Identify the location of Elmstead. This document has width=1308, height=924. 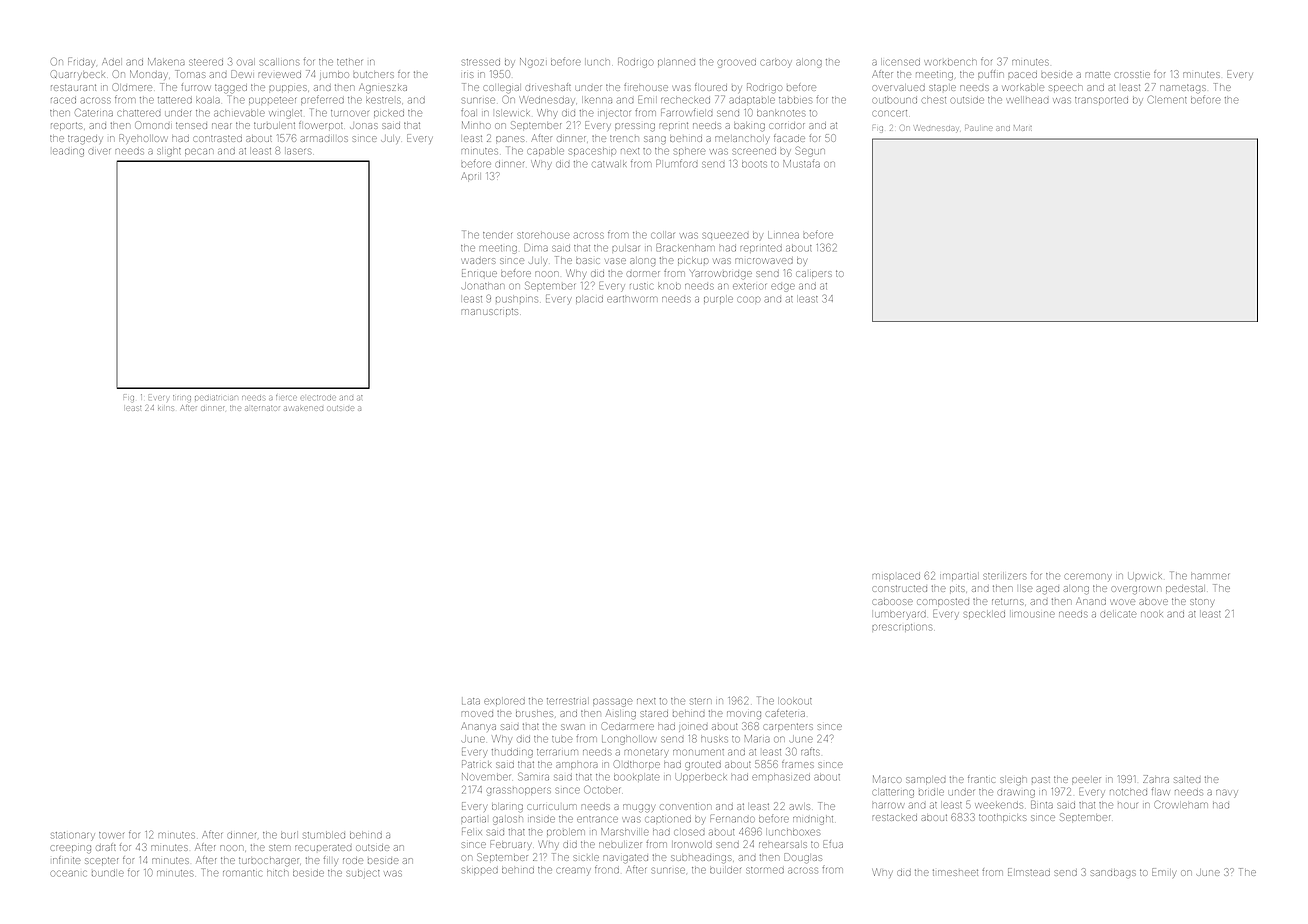
(1029, 872).
